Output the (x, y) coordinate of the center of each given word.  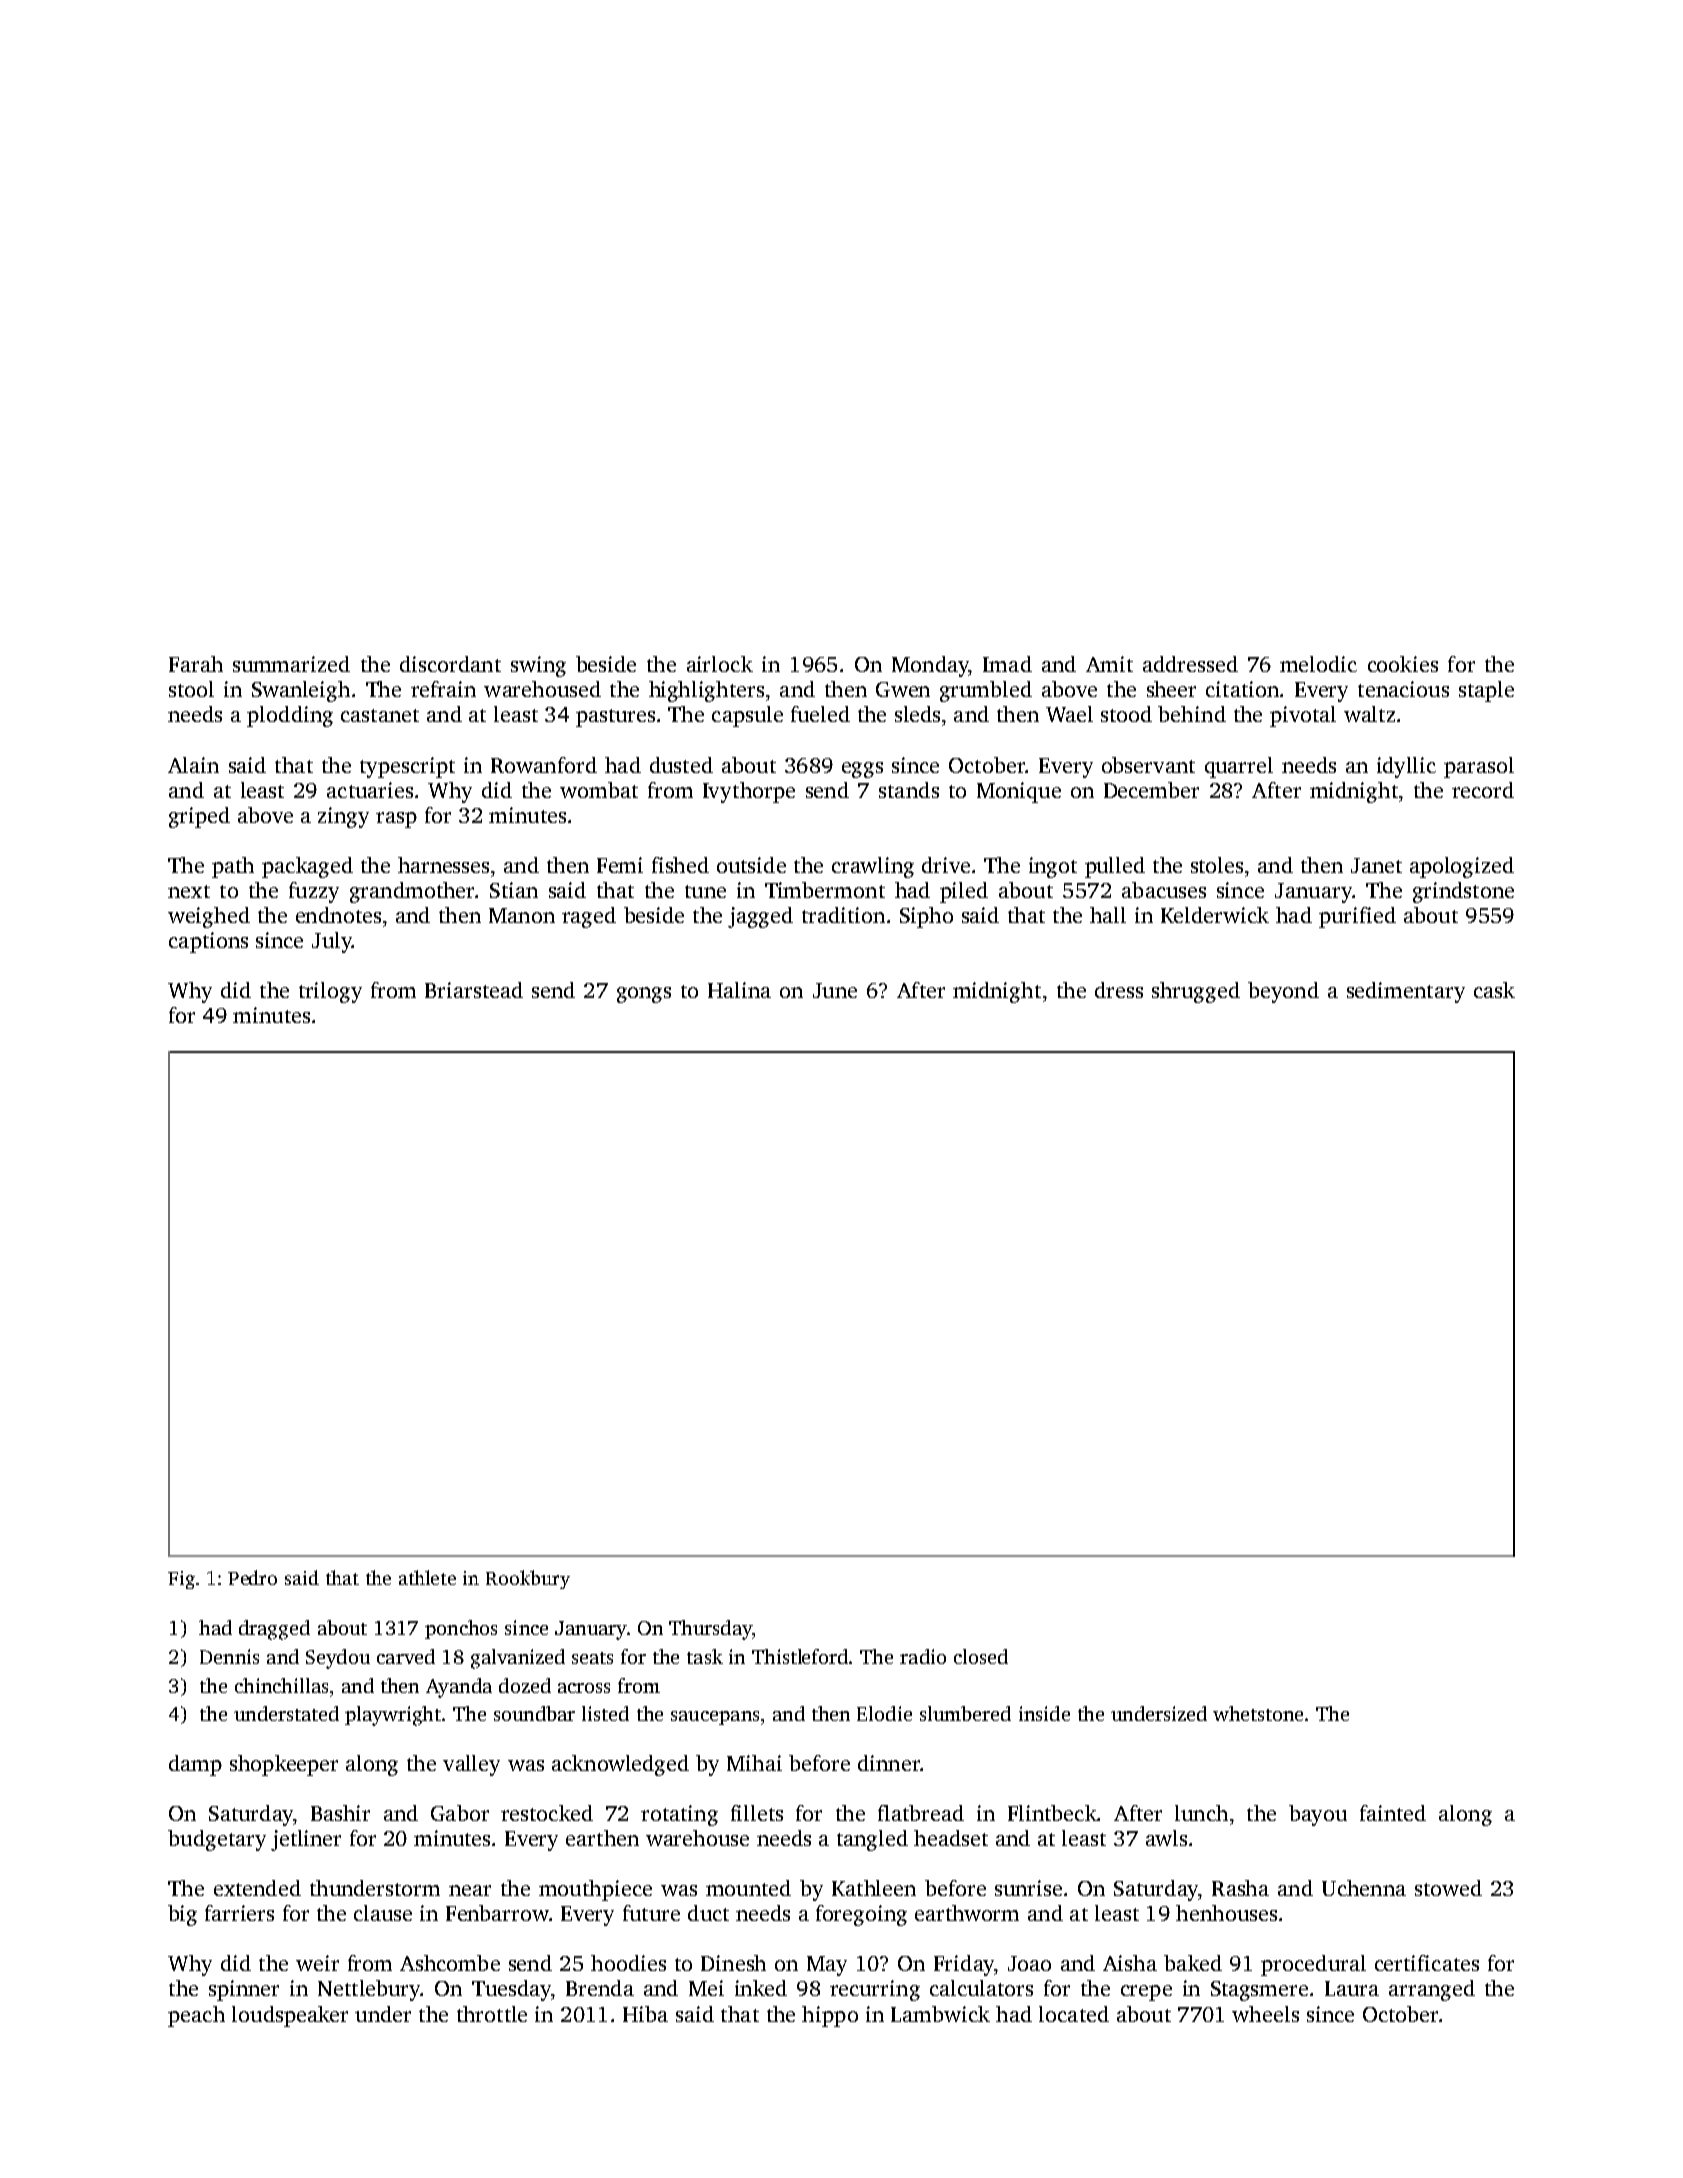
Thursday (710, 1630)
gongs (644, 995)
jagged (760, 917)
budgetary (217, 1840)
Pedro (252, 1577)
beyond (1283, 992)
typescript (407, 767)
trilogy (330, 992)
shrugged (1196, 992)
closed (981, 1656)
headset (951, 1838)
